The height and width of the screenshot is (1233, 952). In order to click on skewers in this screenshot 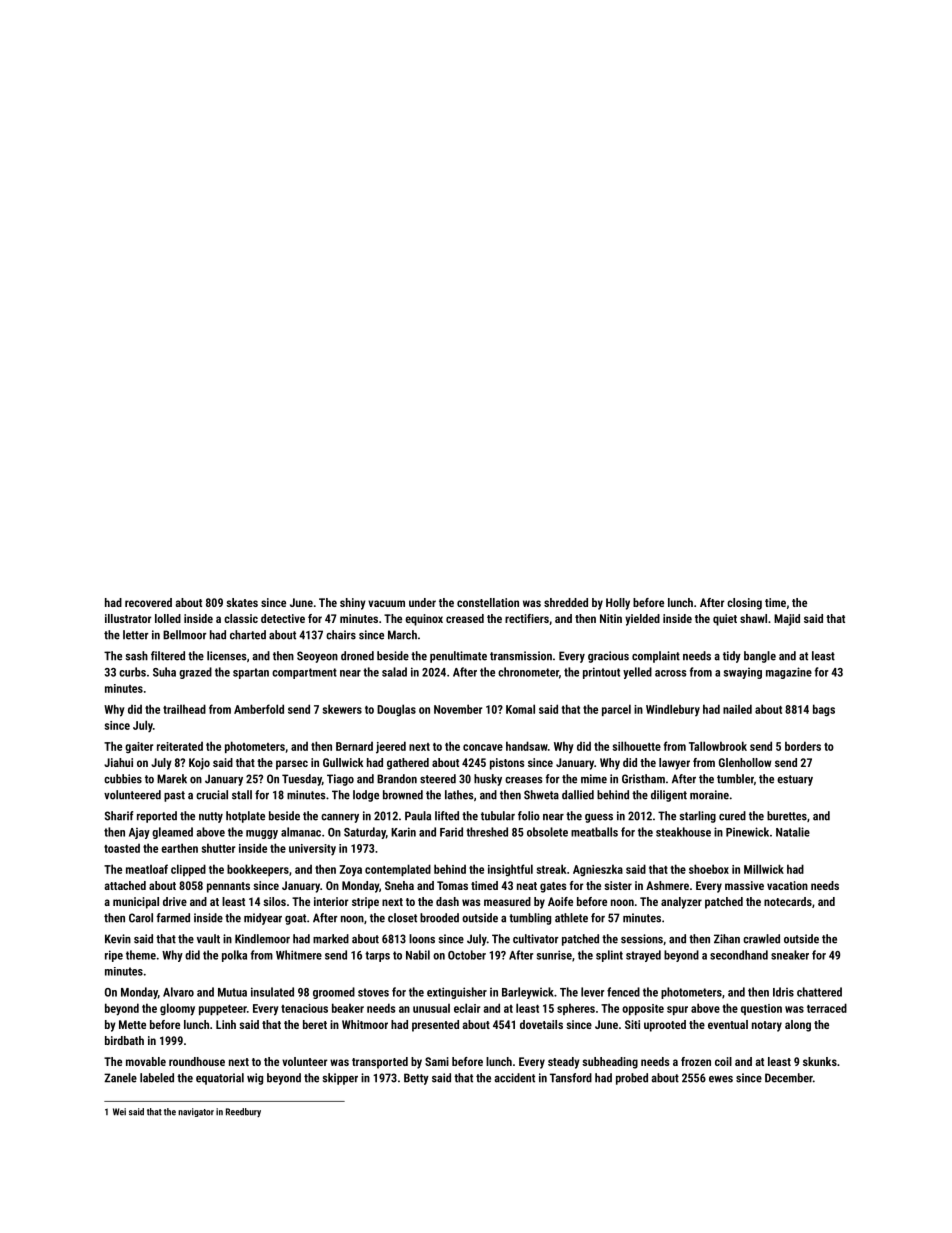, I will do `click(342, 709)`.
